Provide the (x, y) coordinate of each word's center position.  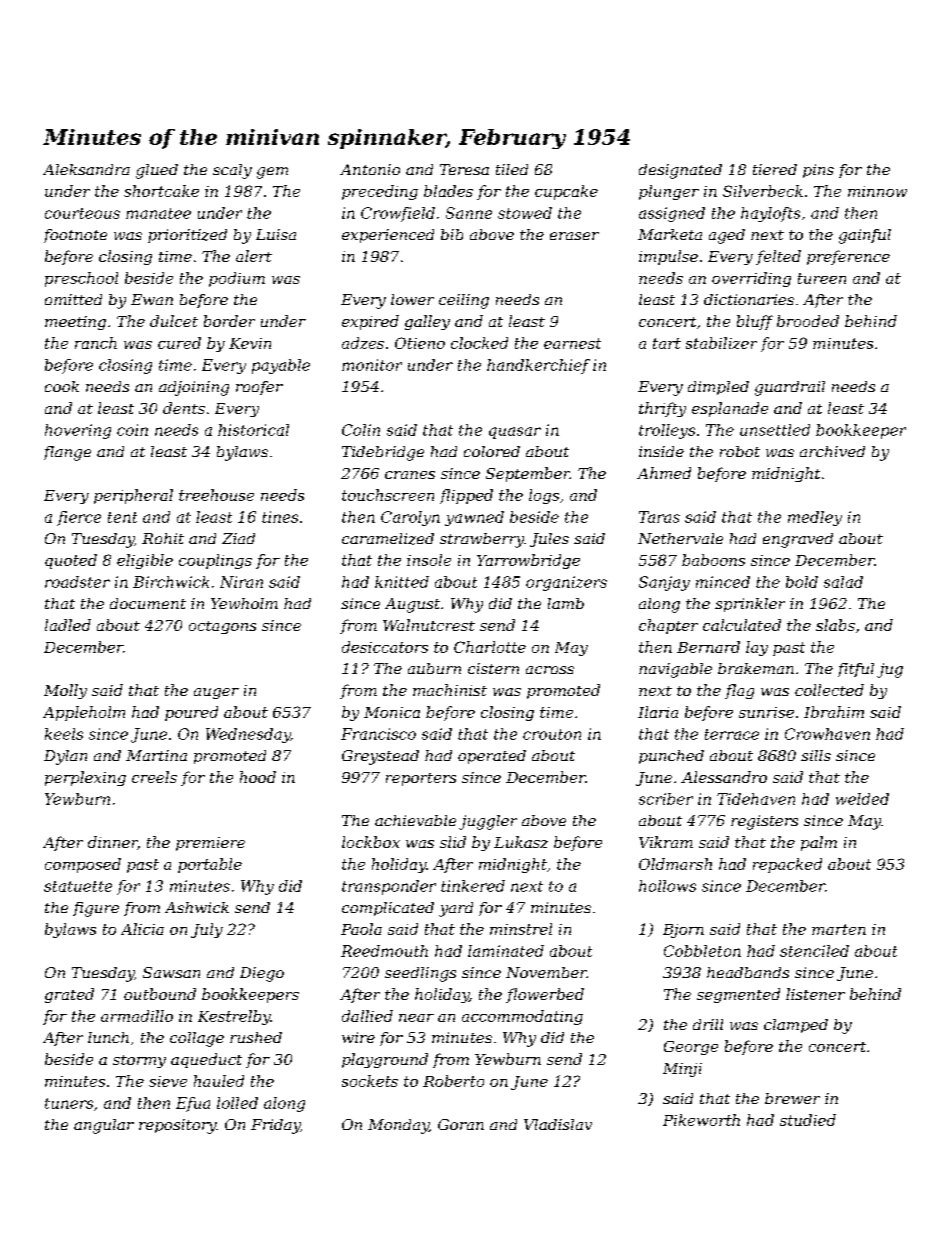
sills (816, 755)
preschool (81, 279)
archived (832, 451)
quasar (515, 433)
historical (253, 430)
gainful (865, 236)
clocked (479, 343)
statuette (78, 886)
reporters (421, 779)
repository (177, 1126)
